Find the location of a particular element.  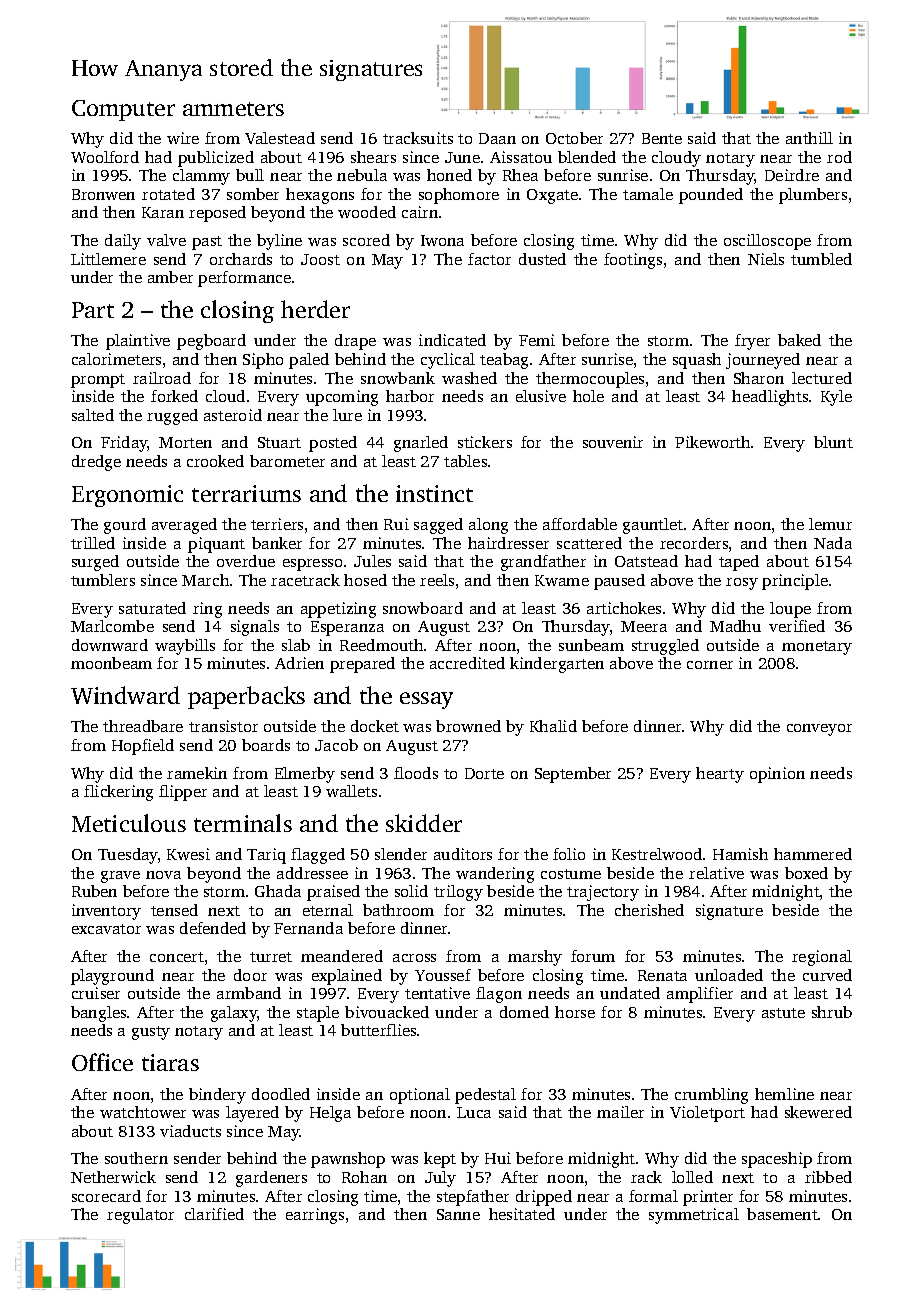

Hui is located at coordinates (498, 1158).
